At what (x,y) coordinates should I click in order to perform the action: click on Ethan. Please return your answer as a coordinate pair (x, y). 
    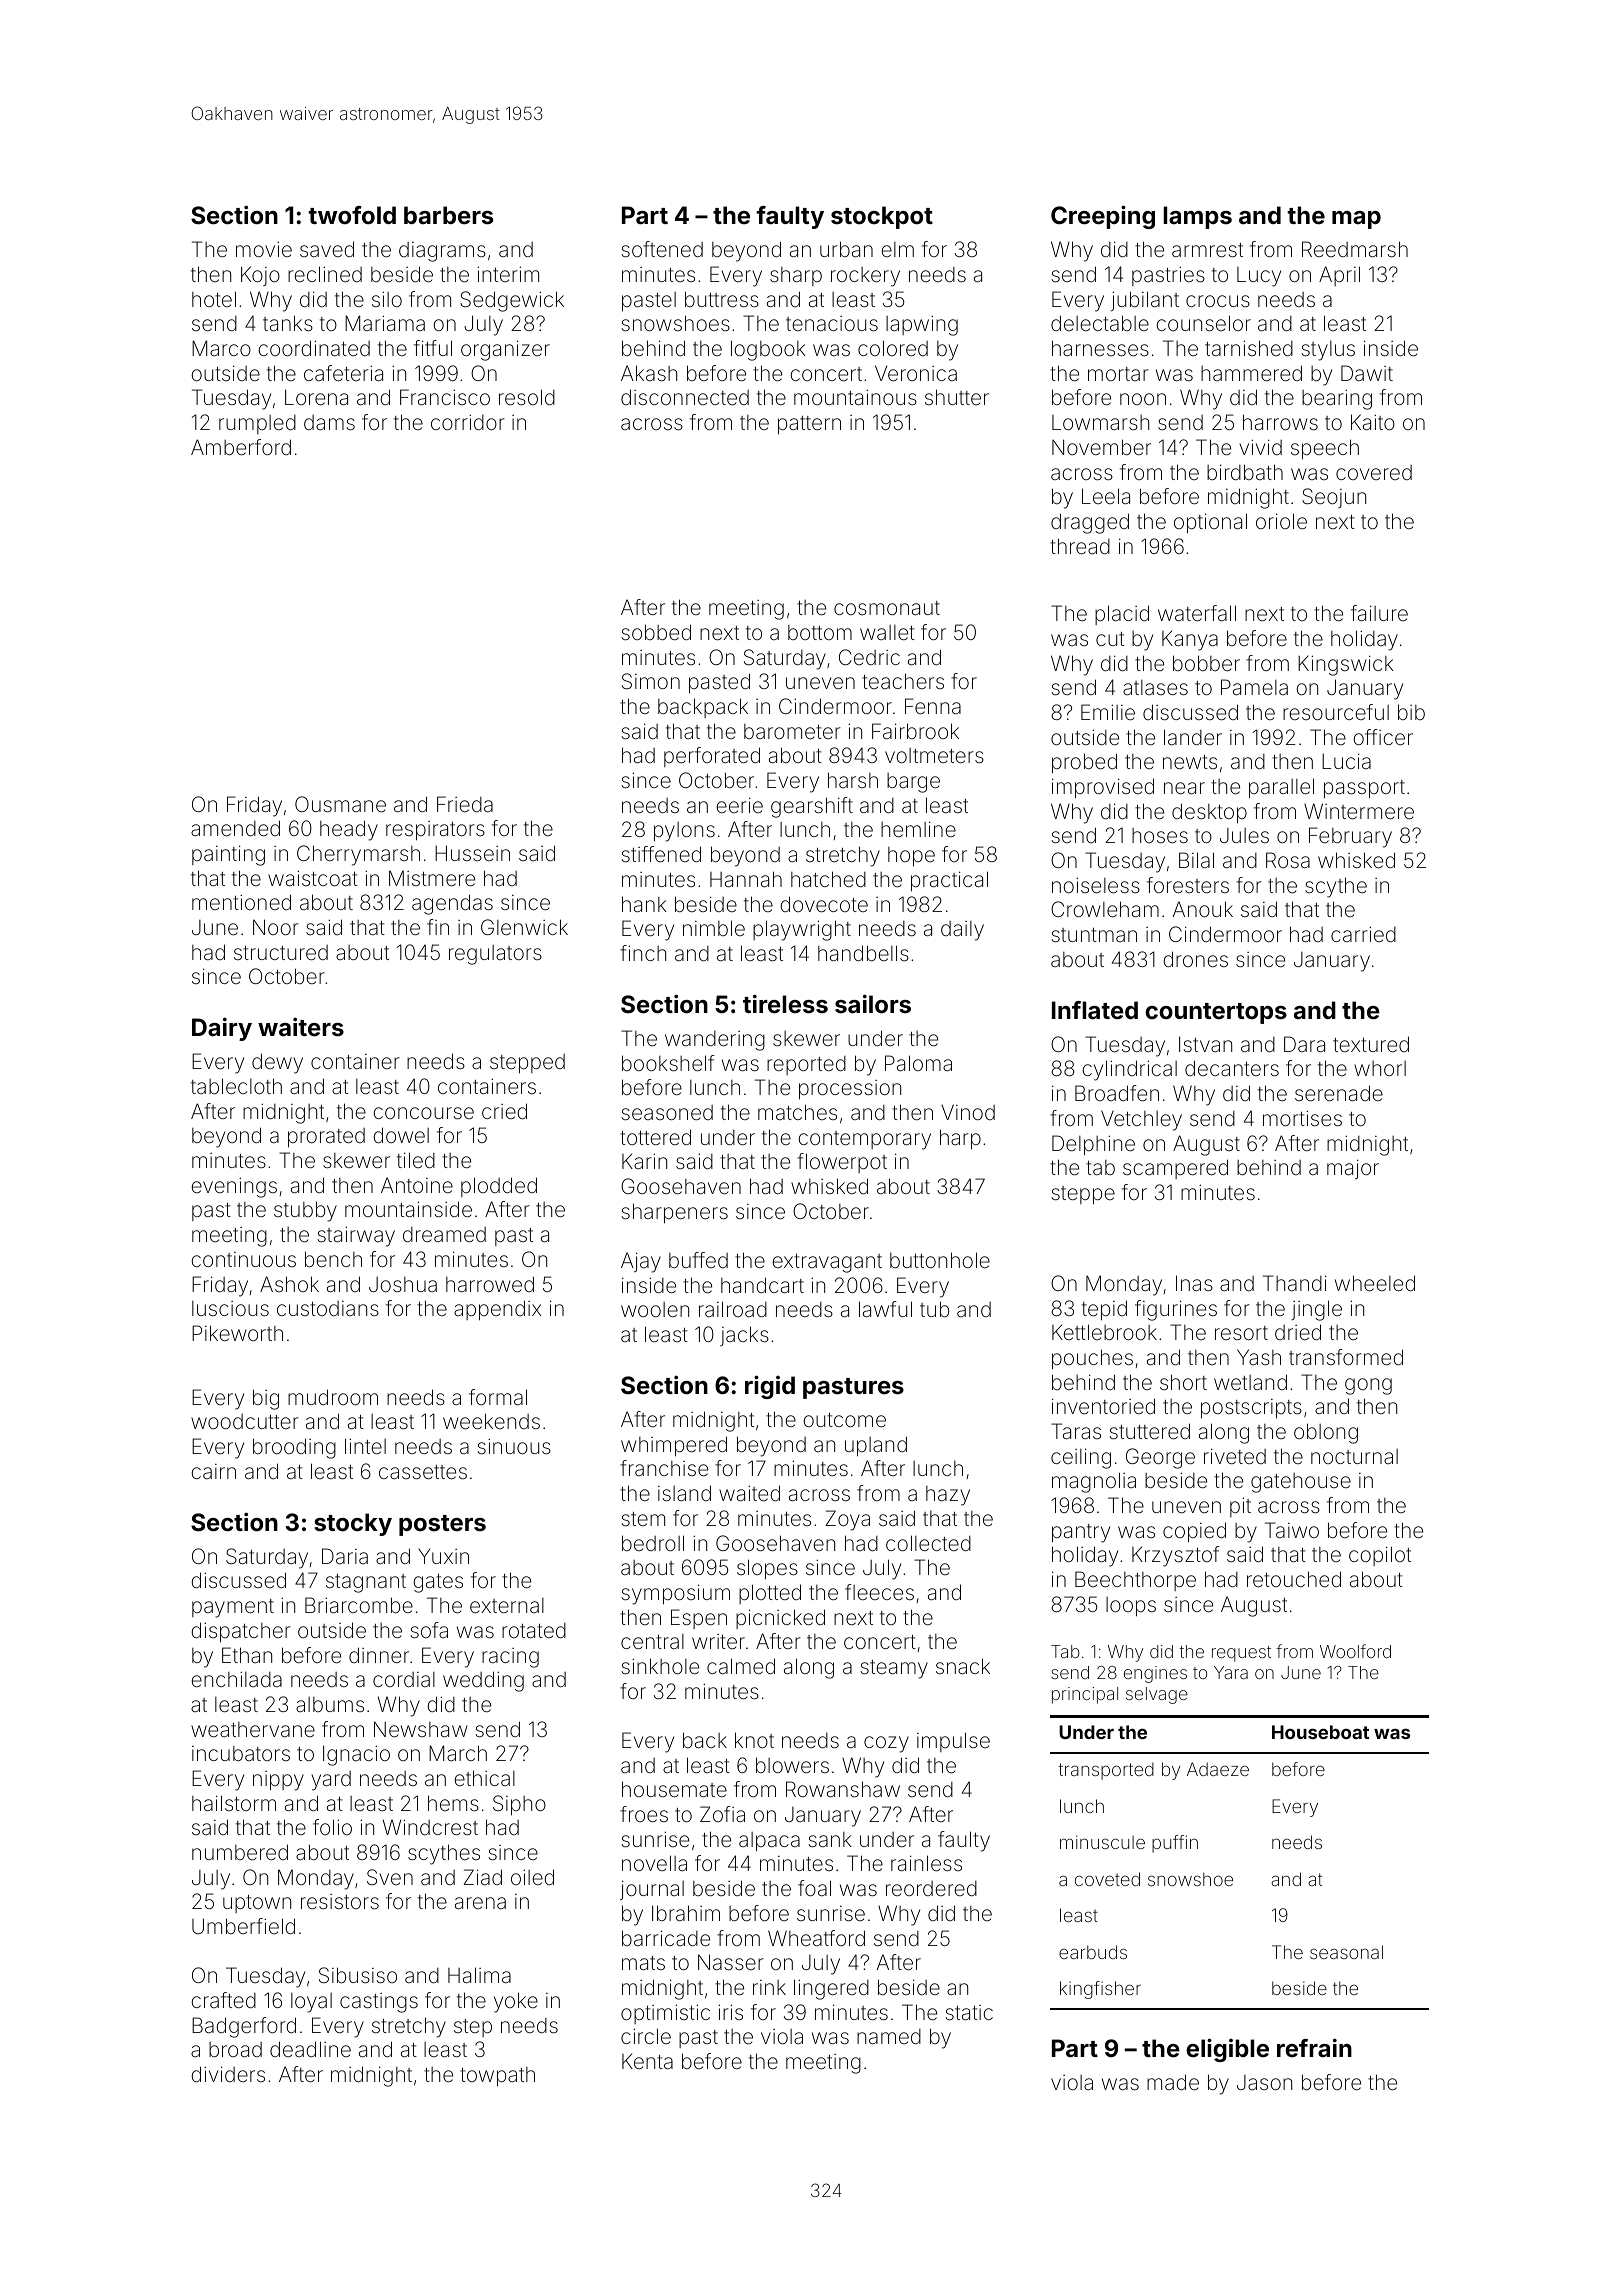
    Looking at the image, I should click on (247, 1655).
